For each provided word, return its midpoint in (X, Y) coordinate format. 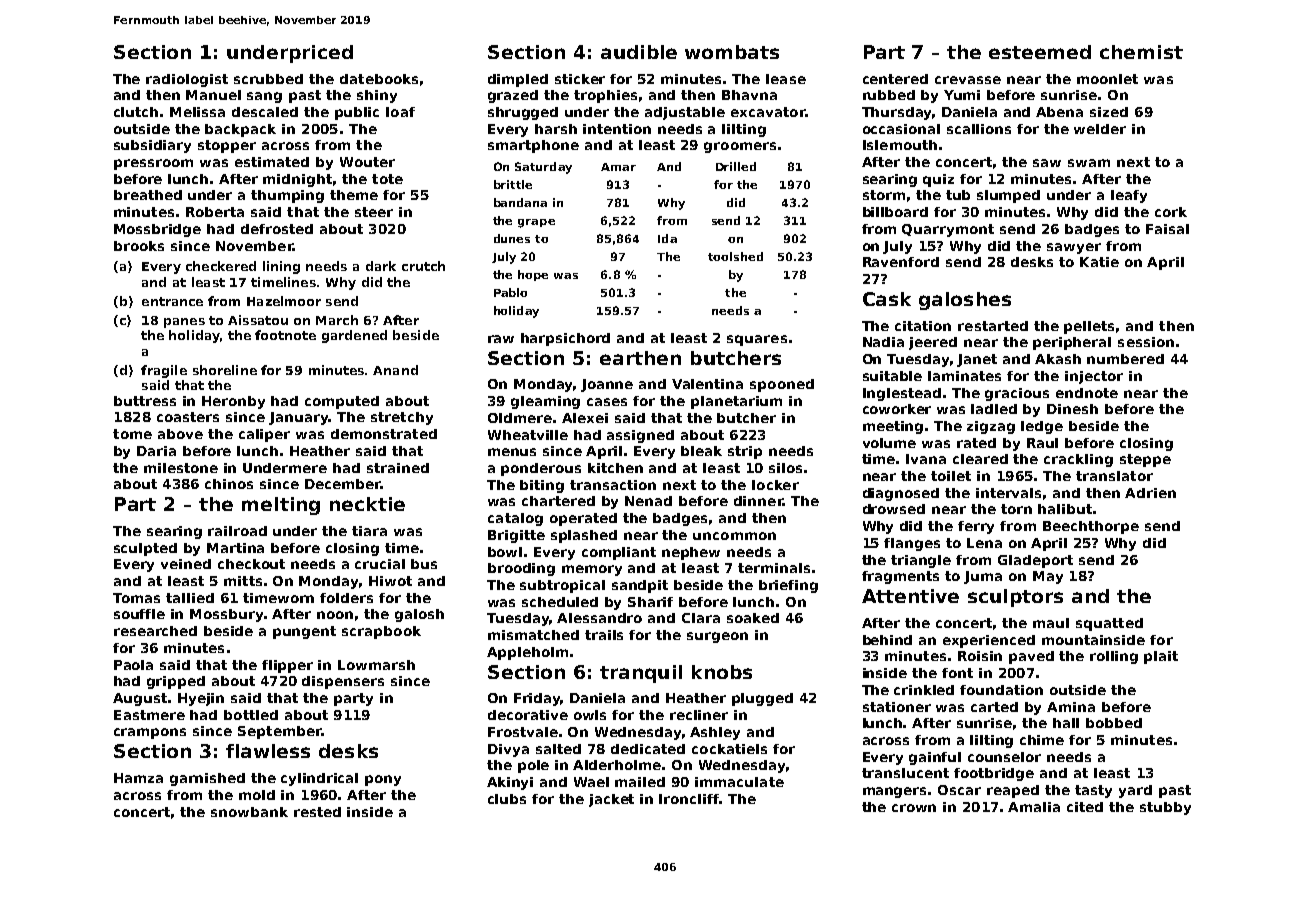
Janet (977, 360)
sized (1109, 112)
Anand (395, 370)
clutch (136, 112)
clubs (507, 799)
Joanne (607, 385)
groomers (740, 147)
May (1048, 577)
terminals (774, 568)
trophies (605, 96)
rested (317, 812)
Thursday (896, 113)
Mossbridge (157, 230)
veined (186, 564)
